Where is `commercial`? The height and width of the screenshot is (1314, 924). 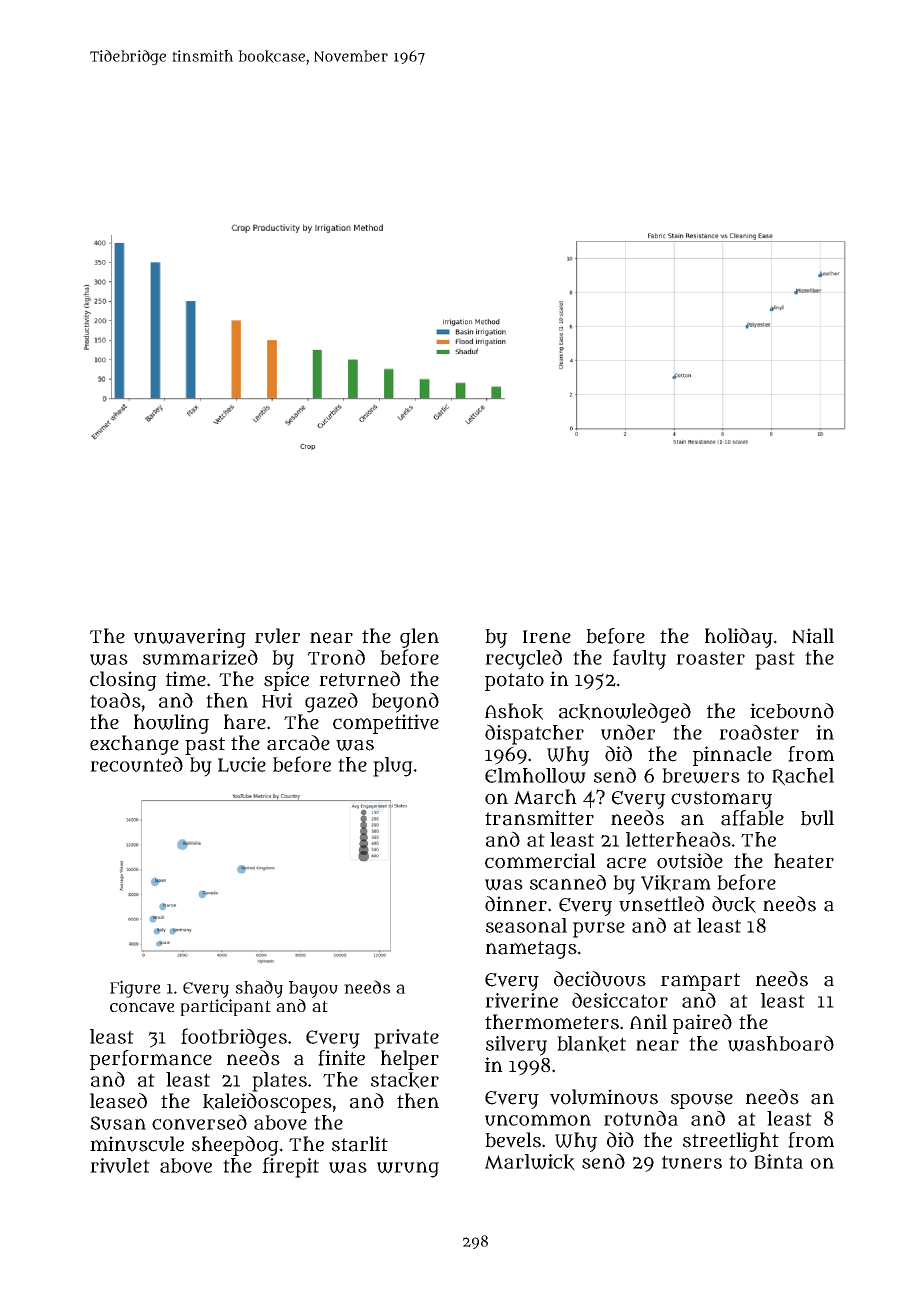 commercial is located at coordinates (540, 861).
